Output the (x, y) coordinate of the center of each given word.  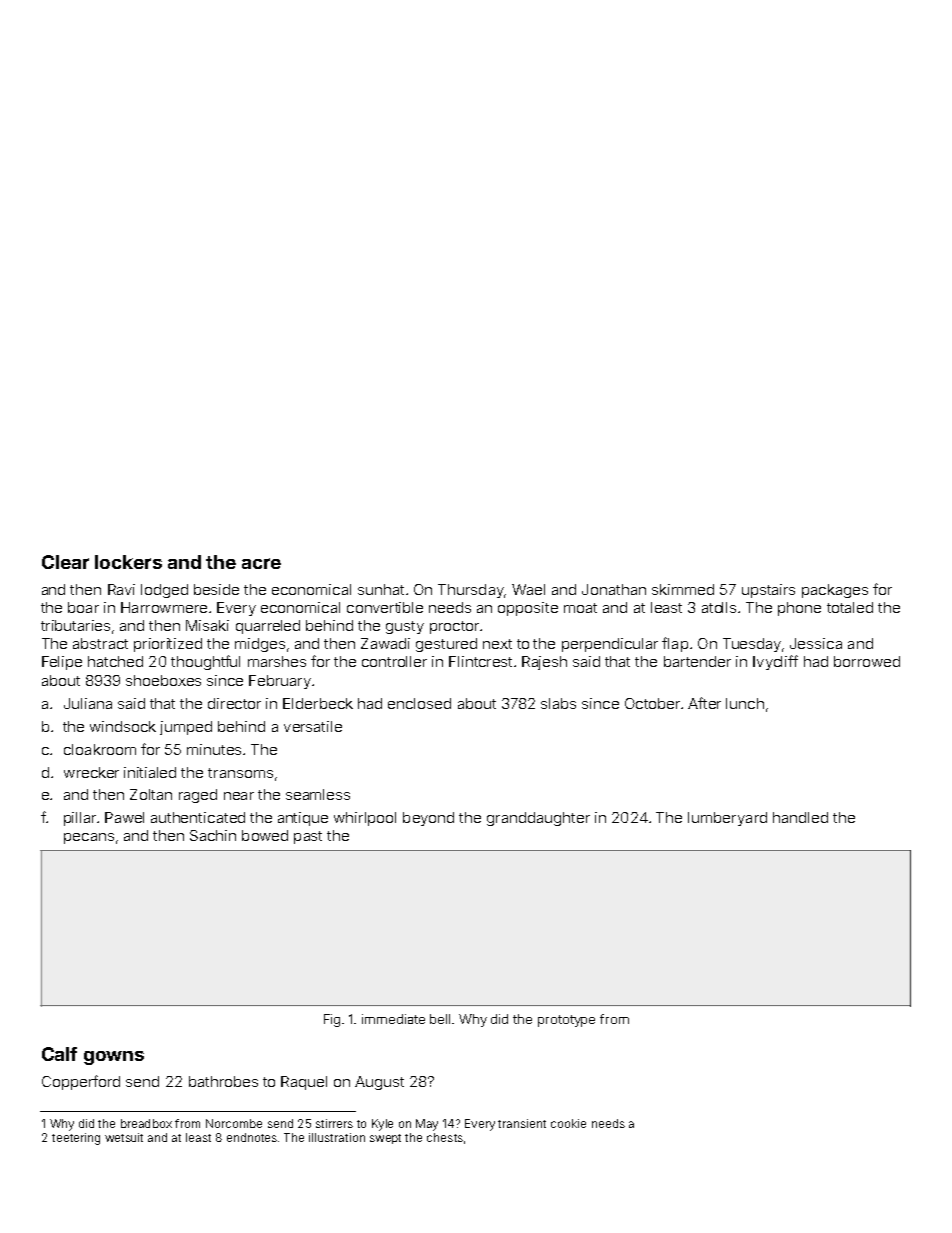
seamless (318, 794)
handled (800, 817)
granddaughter (538, 819)
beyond (428, 819)
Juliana (88, 703)
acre (261, 563)
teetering (76, 1139)
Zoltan (151, 794)
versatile (313, 726)
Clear (65, 562)
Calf (59, 1054)
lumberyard (727, 819)
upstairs (768, 591)
